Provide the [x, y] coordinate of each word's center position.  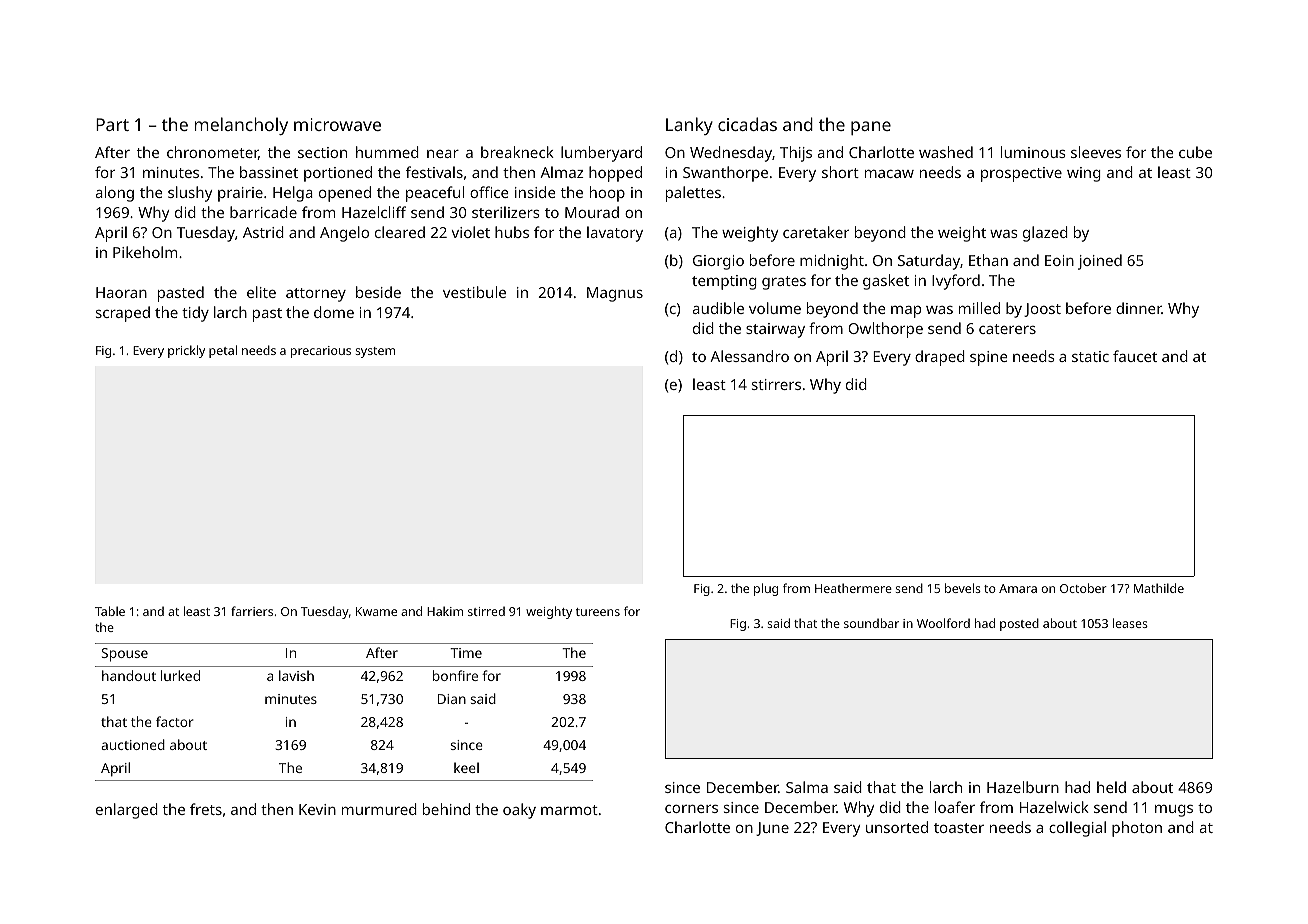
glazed [1045, 234]
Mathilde [1159, 588]
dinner [1139, 308]
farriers [252, 611]
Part [112, 124]
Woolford [943, 623]
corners [691, 809]
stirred [486, 611]
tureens [598, 612]
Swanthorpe [725, 174]
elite [261, 292]
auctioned [133, 744]
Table [110, 611]
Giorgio [718, 262]
